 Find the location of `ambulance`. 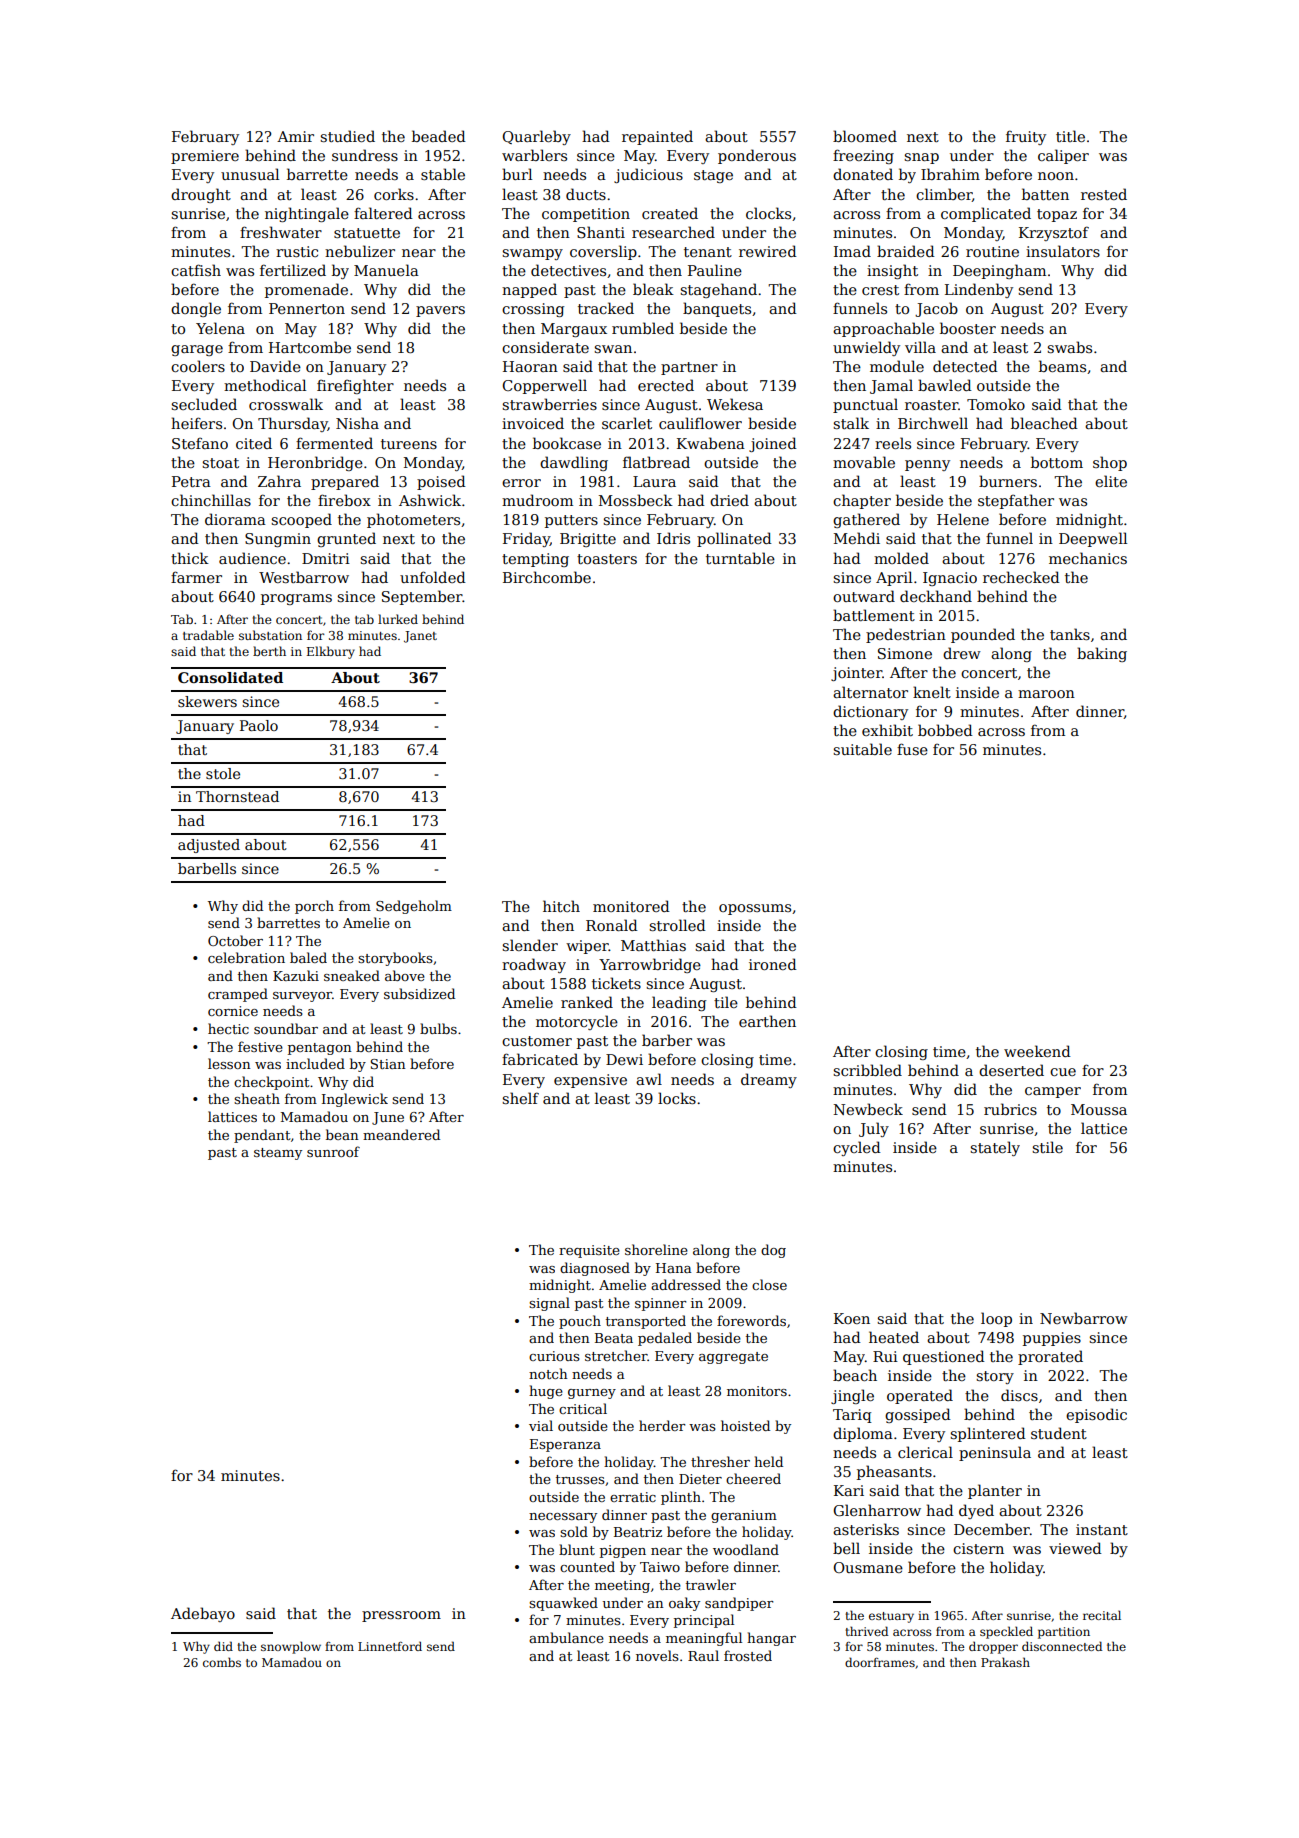

ambulance is located at coordinates (566, 1637).
